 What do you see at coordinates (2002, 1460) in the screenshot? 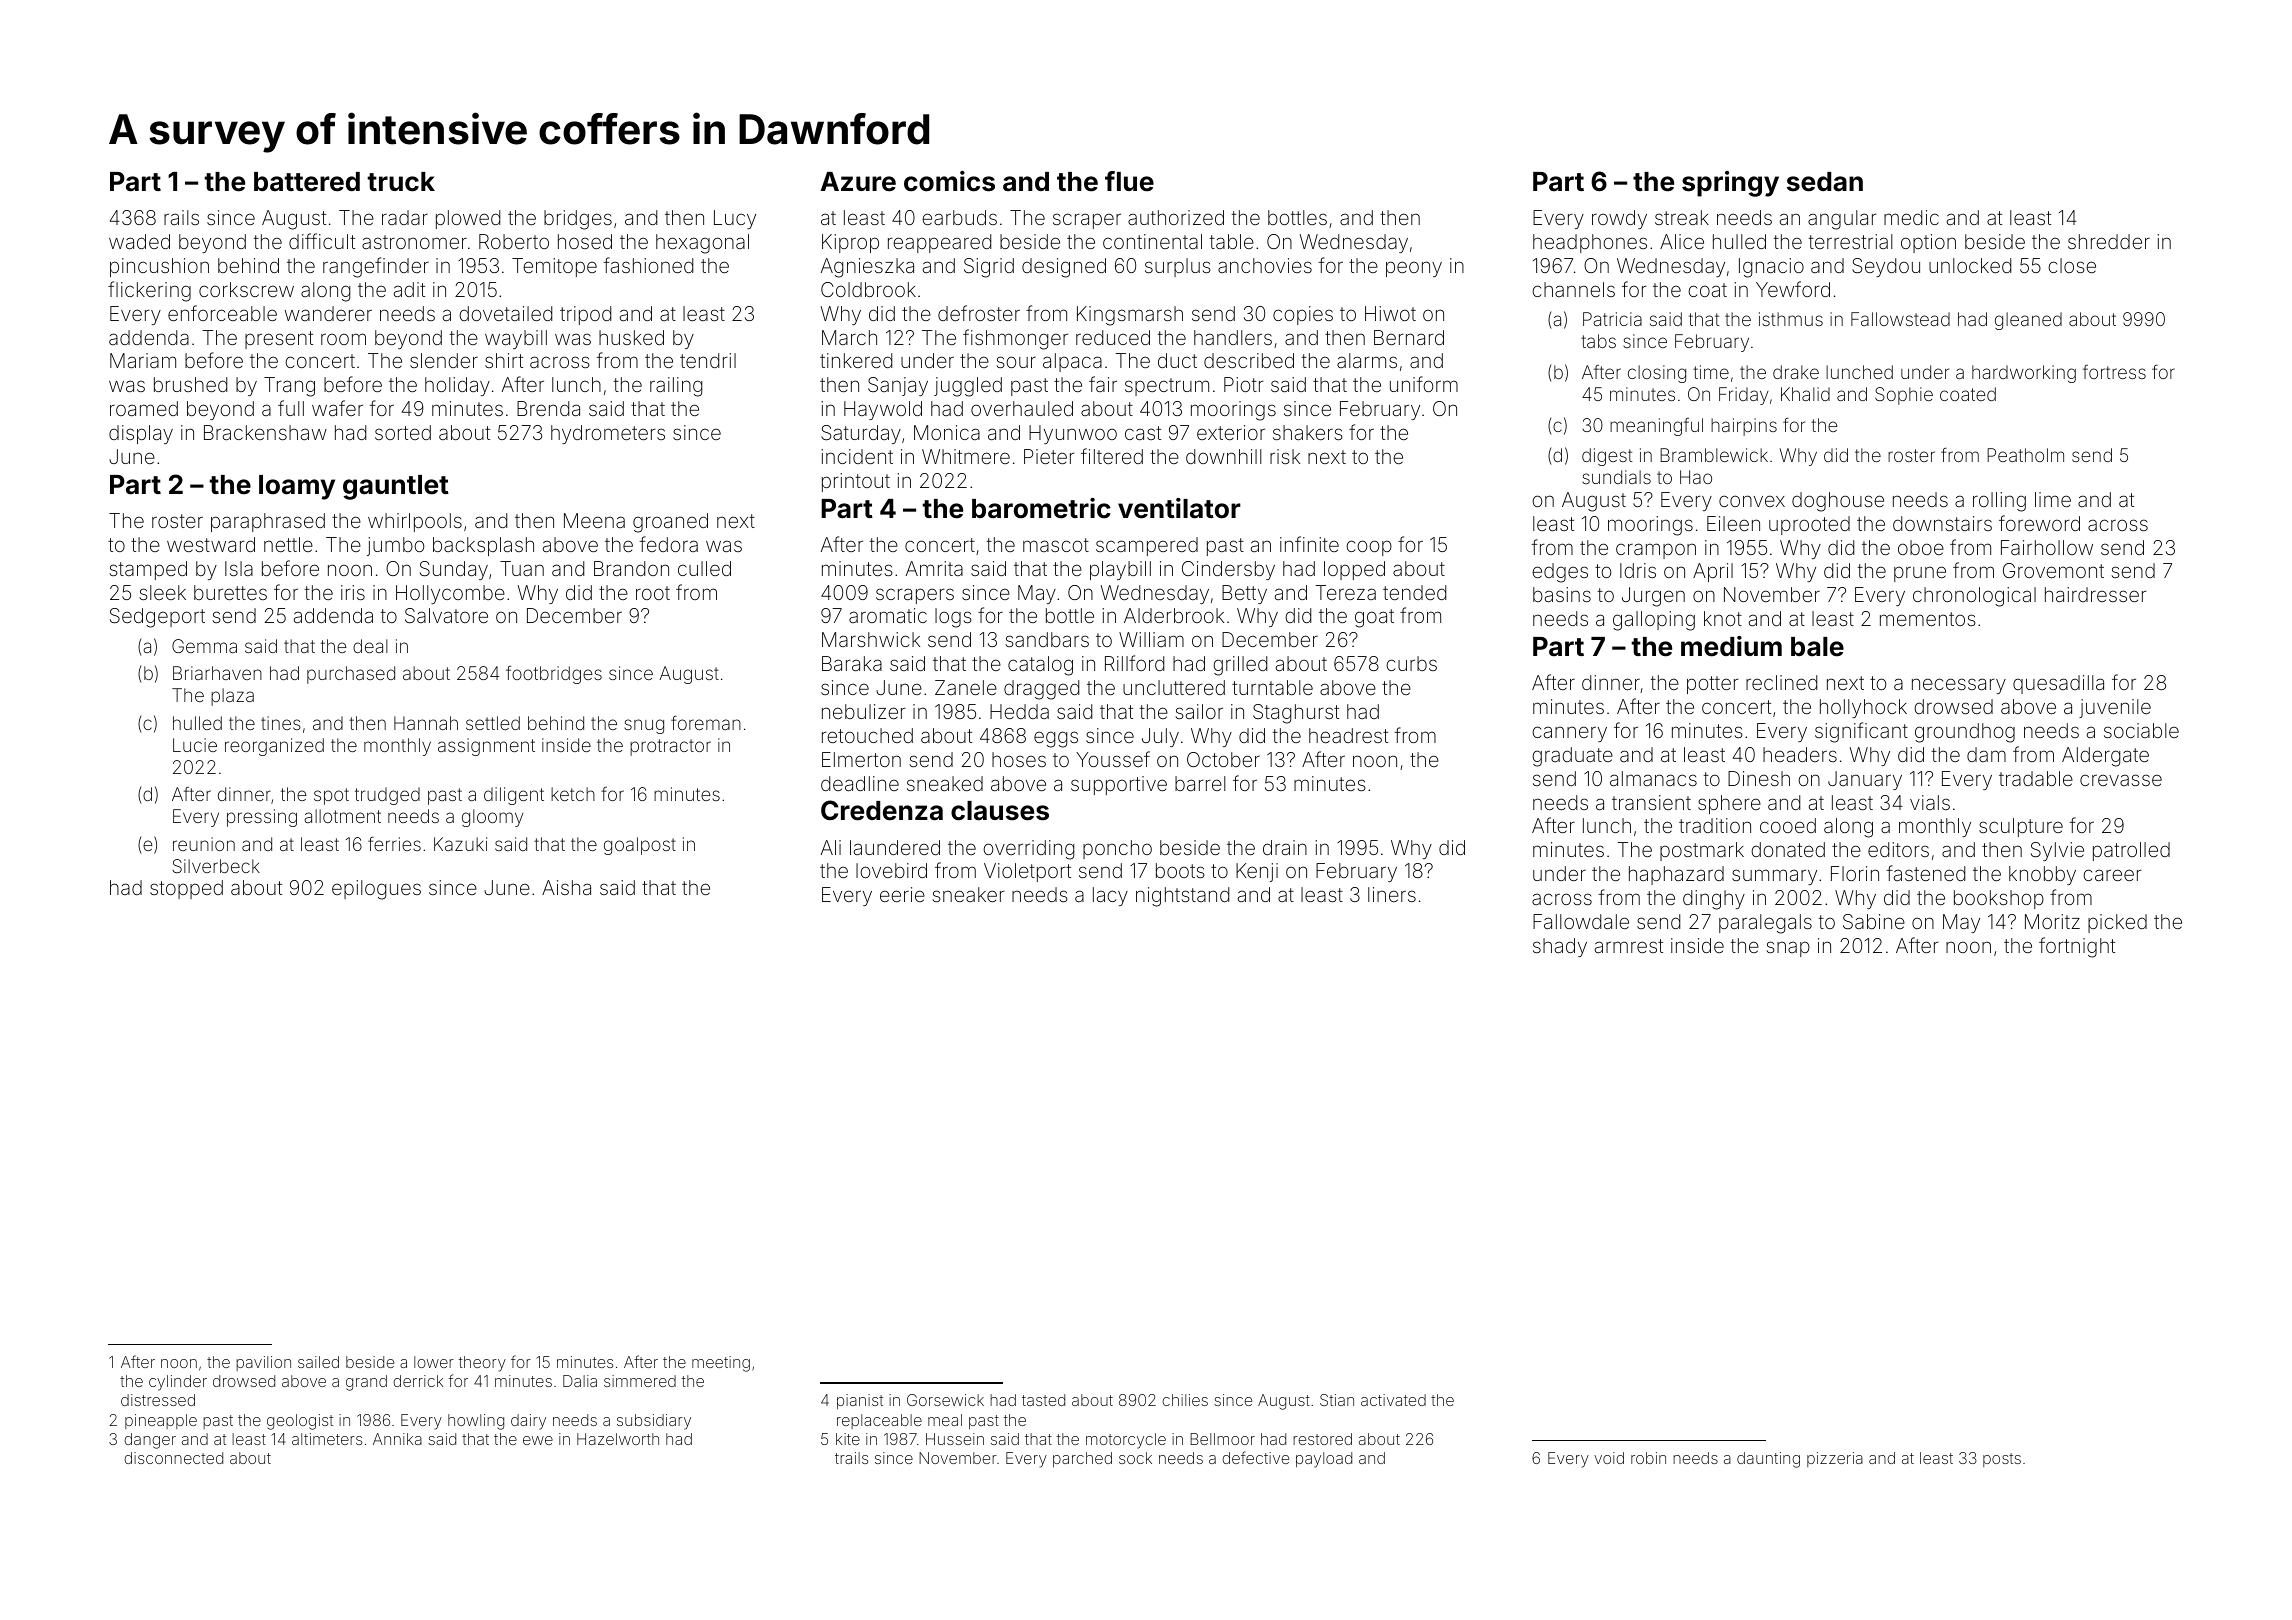
I see `posts` at bounding box center [2002, 1460].
